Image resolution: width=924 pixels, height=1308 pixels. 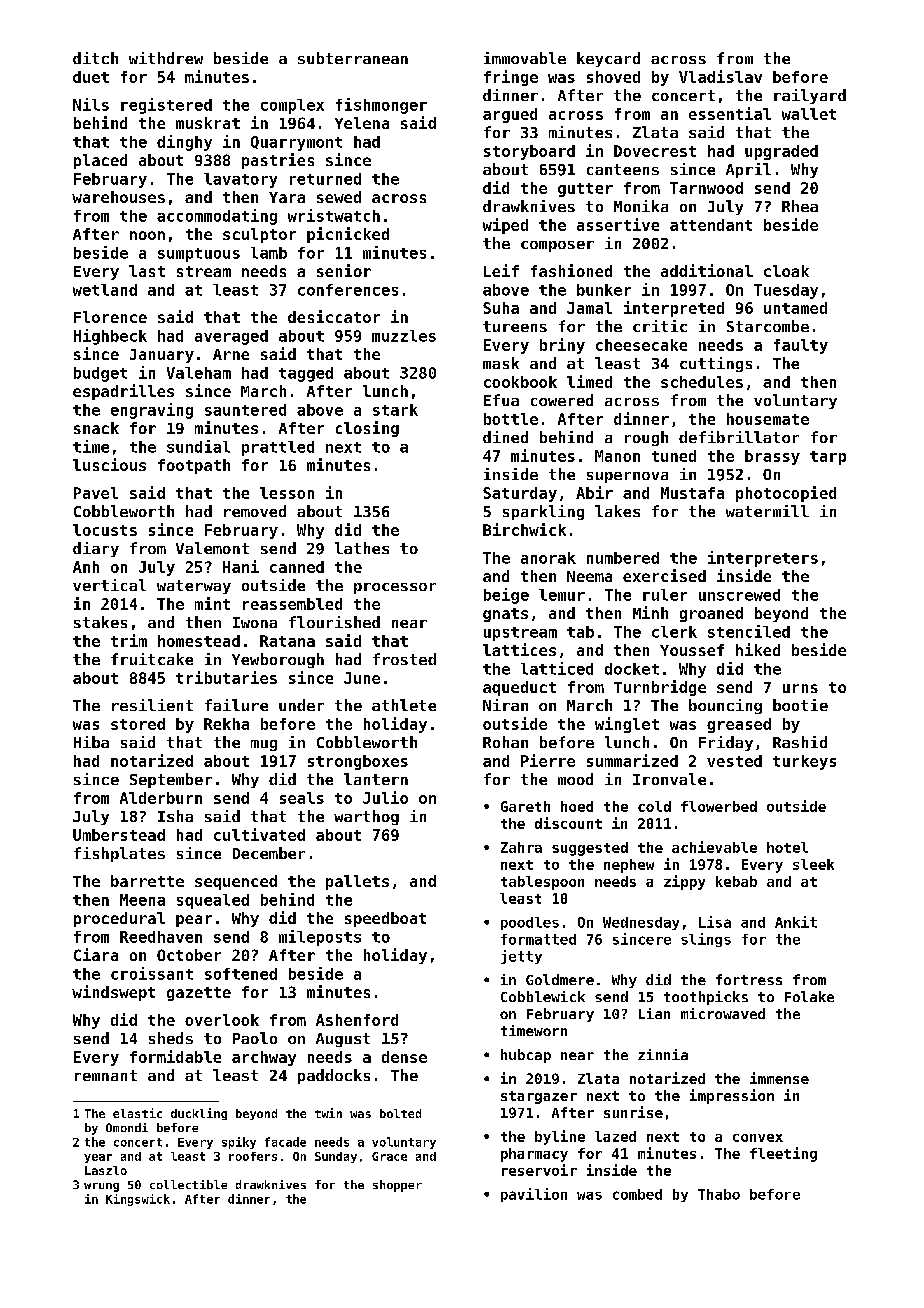 What do you see at coordinates (568, 823) in the screenshot?
I see `discount` at bounding box center [568, 823].
